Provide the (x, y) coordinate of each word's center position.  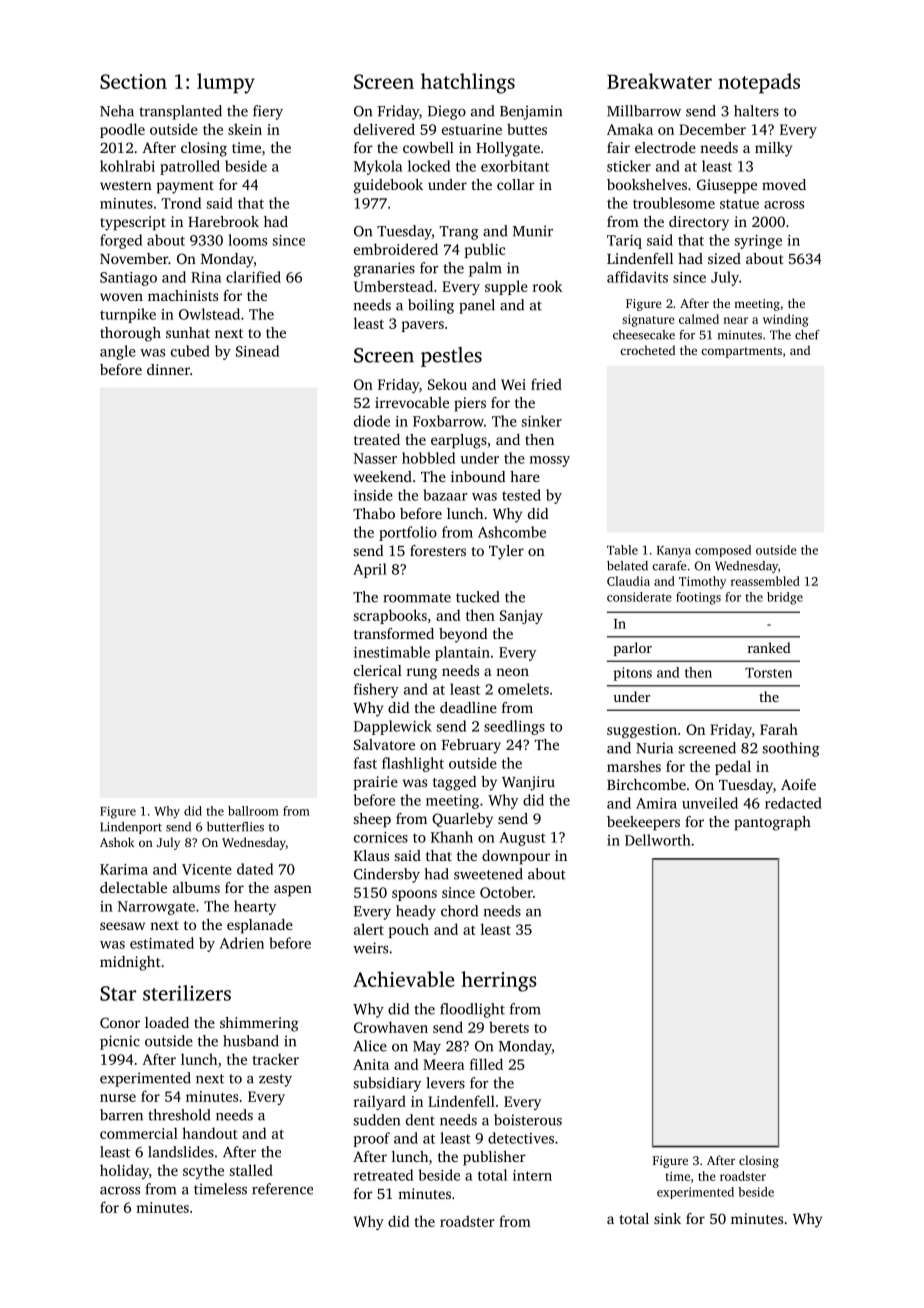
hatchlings (468, 83)
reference (282, 1189)
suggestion (642, 731)
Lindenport (131, 828)
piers (470, 404)
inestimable (392, 652)
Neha (117, 111)
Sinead (257, 351)
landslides (181, 1152)
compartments (741, 352)
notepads (759, 83)
